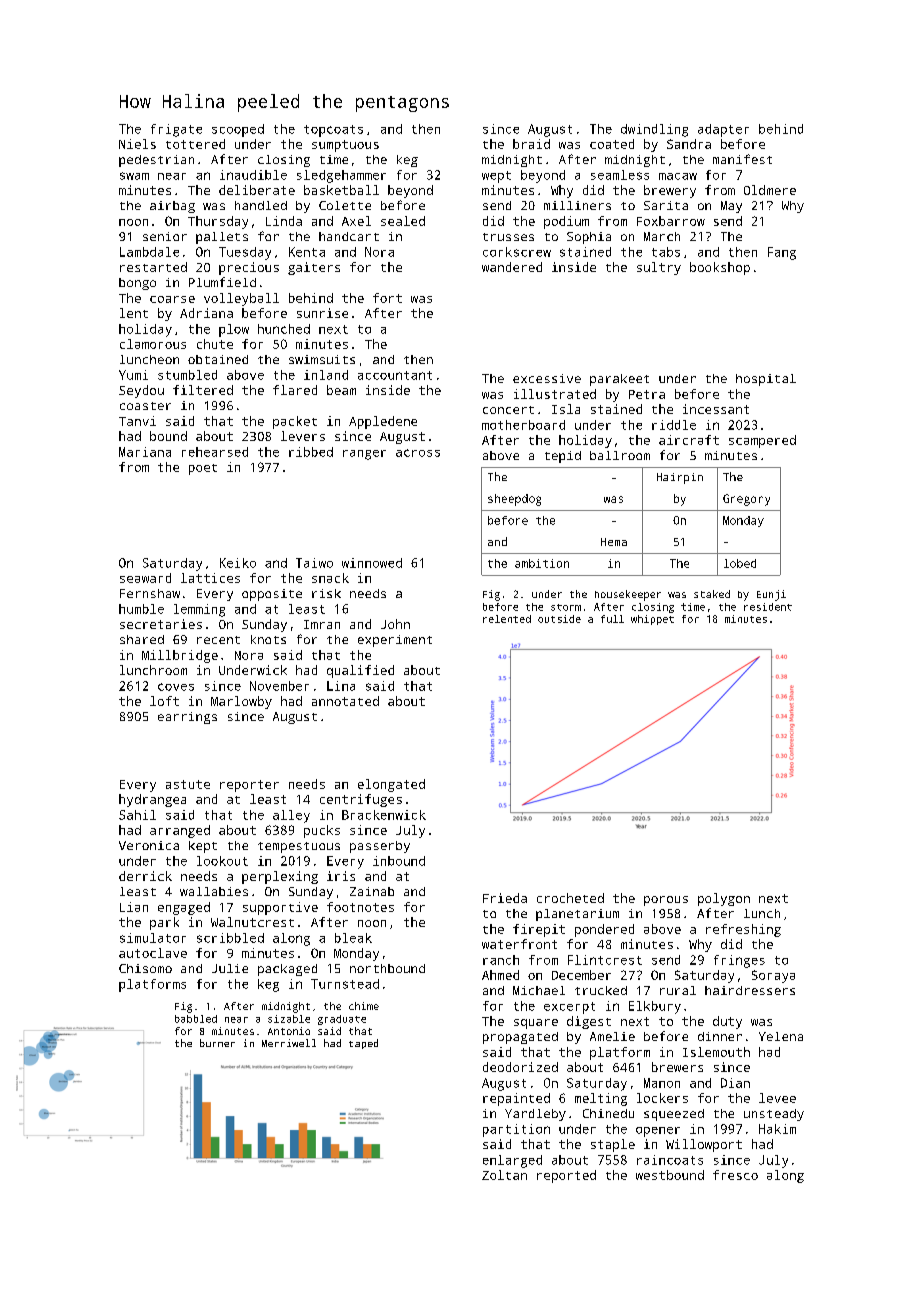  Describe the element at coordinates (570, 898) in the screenshot. I see `crocheted` at that location.
